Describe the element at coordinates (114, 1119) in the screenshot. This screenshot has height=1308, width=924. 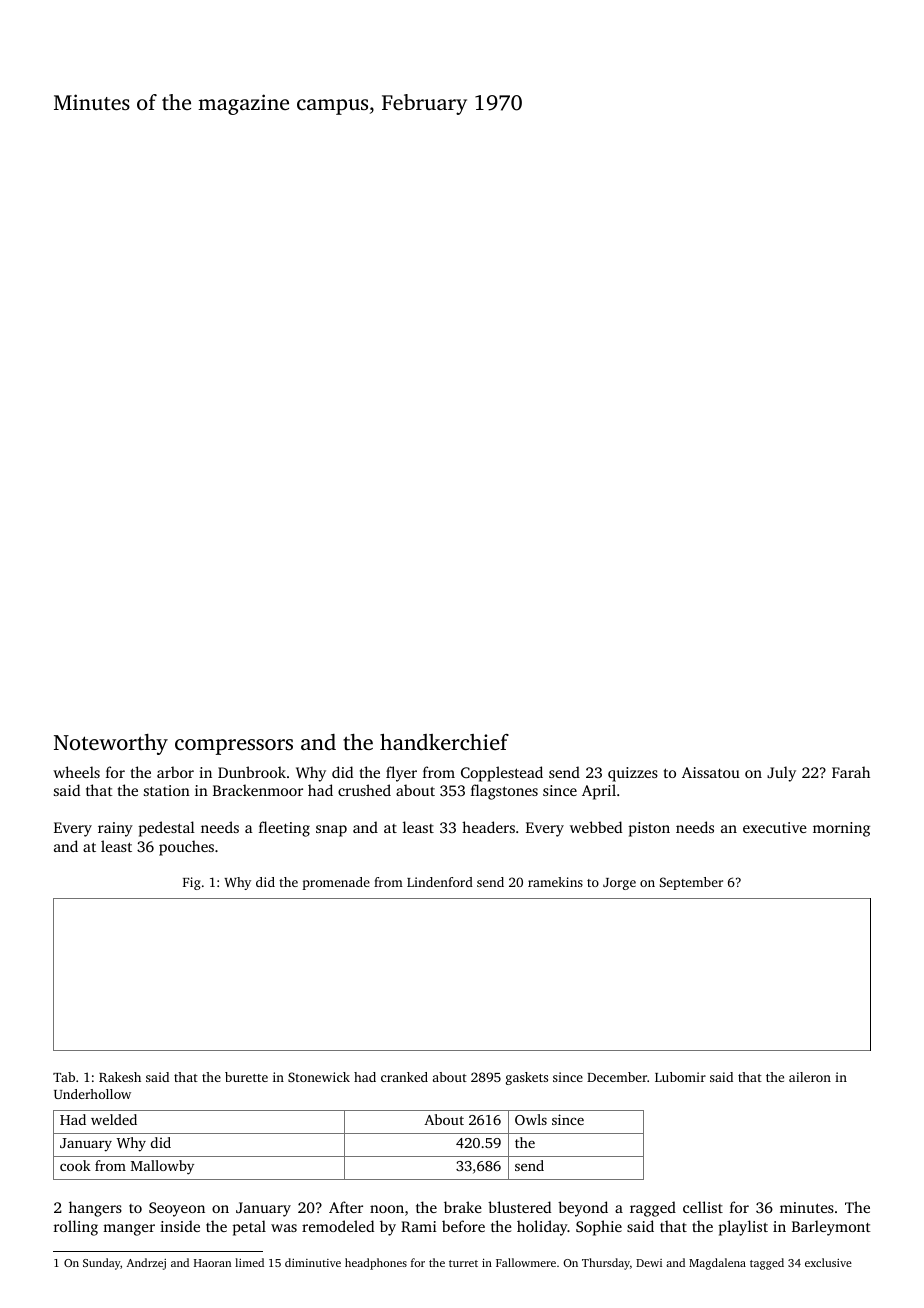
I see `welded` at that location.
